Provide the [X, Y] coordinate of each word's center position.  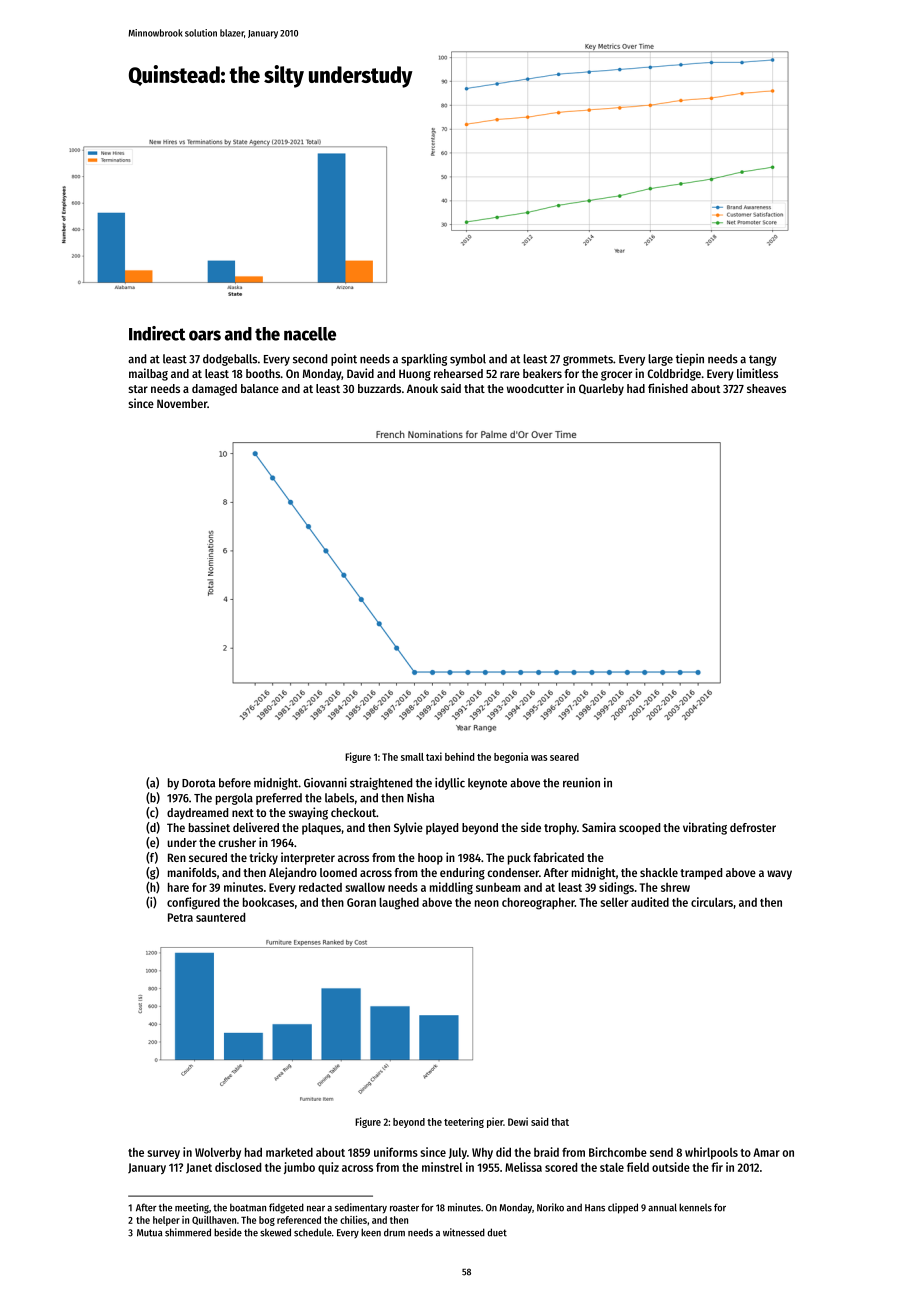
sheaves [766, 388]
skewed [275, 1232]
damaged [214, 390]
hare [178, 887]
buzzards [379, 388]
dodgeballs [230, 360]
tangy [763, 360]
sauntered [220, 917]
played [442, 829]
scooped [639, 829]
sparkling [424, 360]
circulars [712, 902]
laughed [399, 903]
